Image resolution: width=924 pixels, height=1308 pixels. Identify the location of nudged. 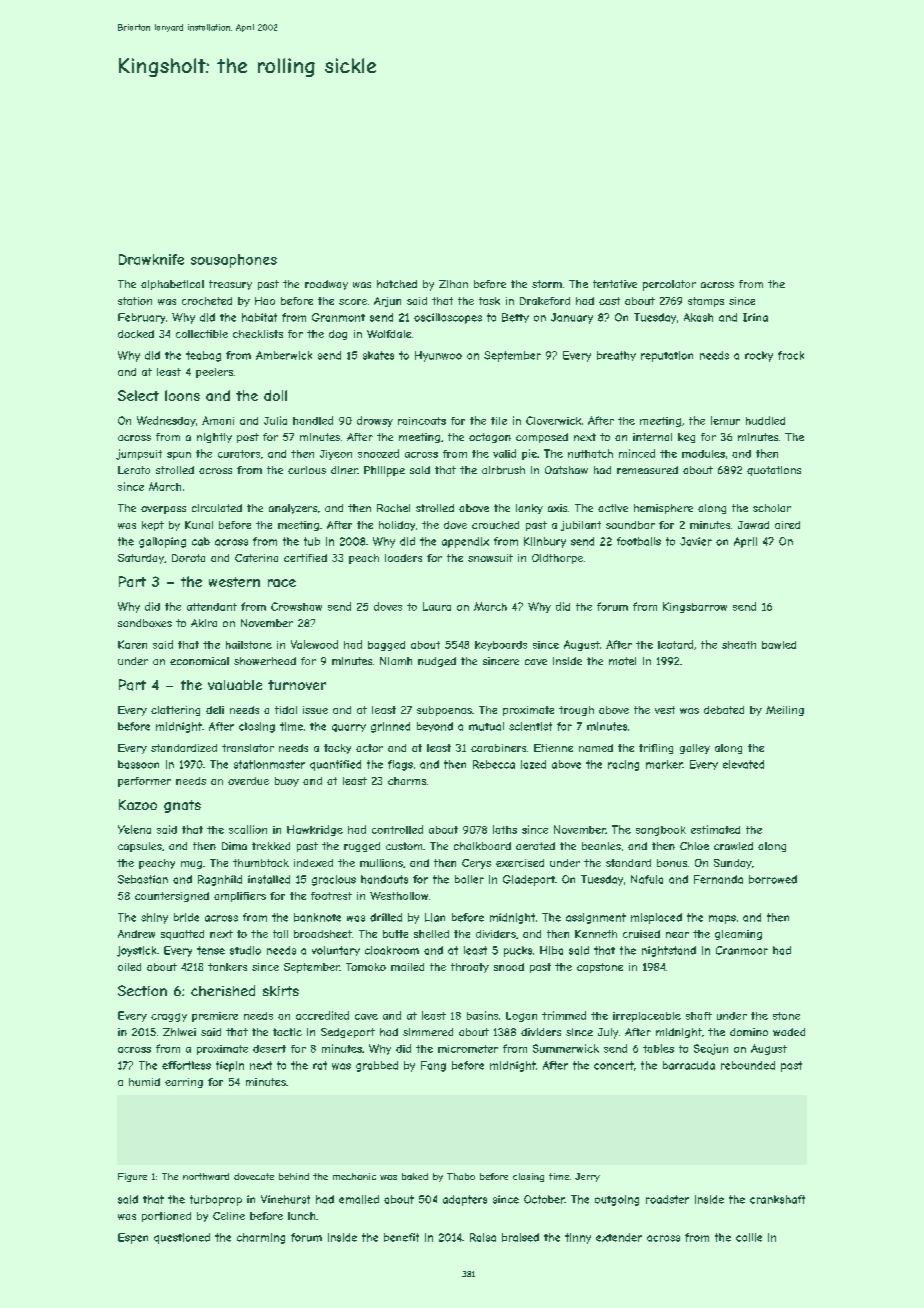
(437, 662).
